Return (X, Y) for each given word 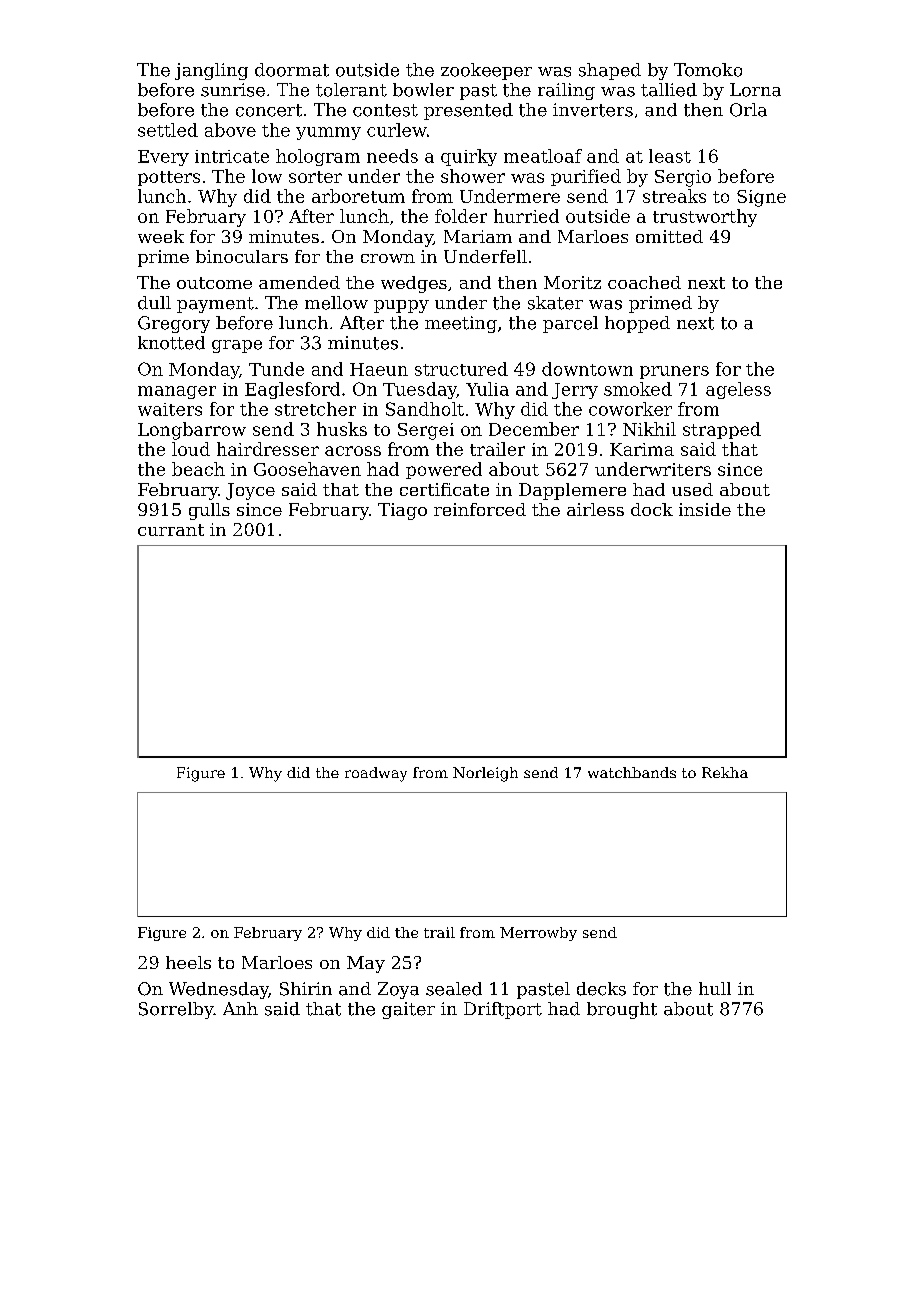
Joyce (250, 491)
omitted (669, 236)
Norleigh (485, 774)
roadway (376, 774)
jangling (211, 71)
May (366, 964)
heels (188, 962)
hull (715, 988)
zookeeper (486, 71)
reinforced (480, 509)
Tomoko (708, 70)
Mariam (478, 236)
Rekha (725, 772)
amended (299, 282)
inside (705, 509)
